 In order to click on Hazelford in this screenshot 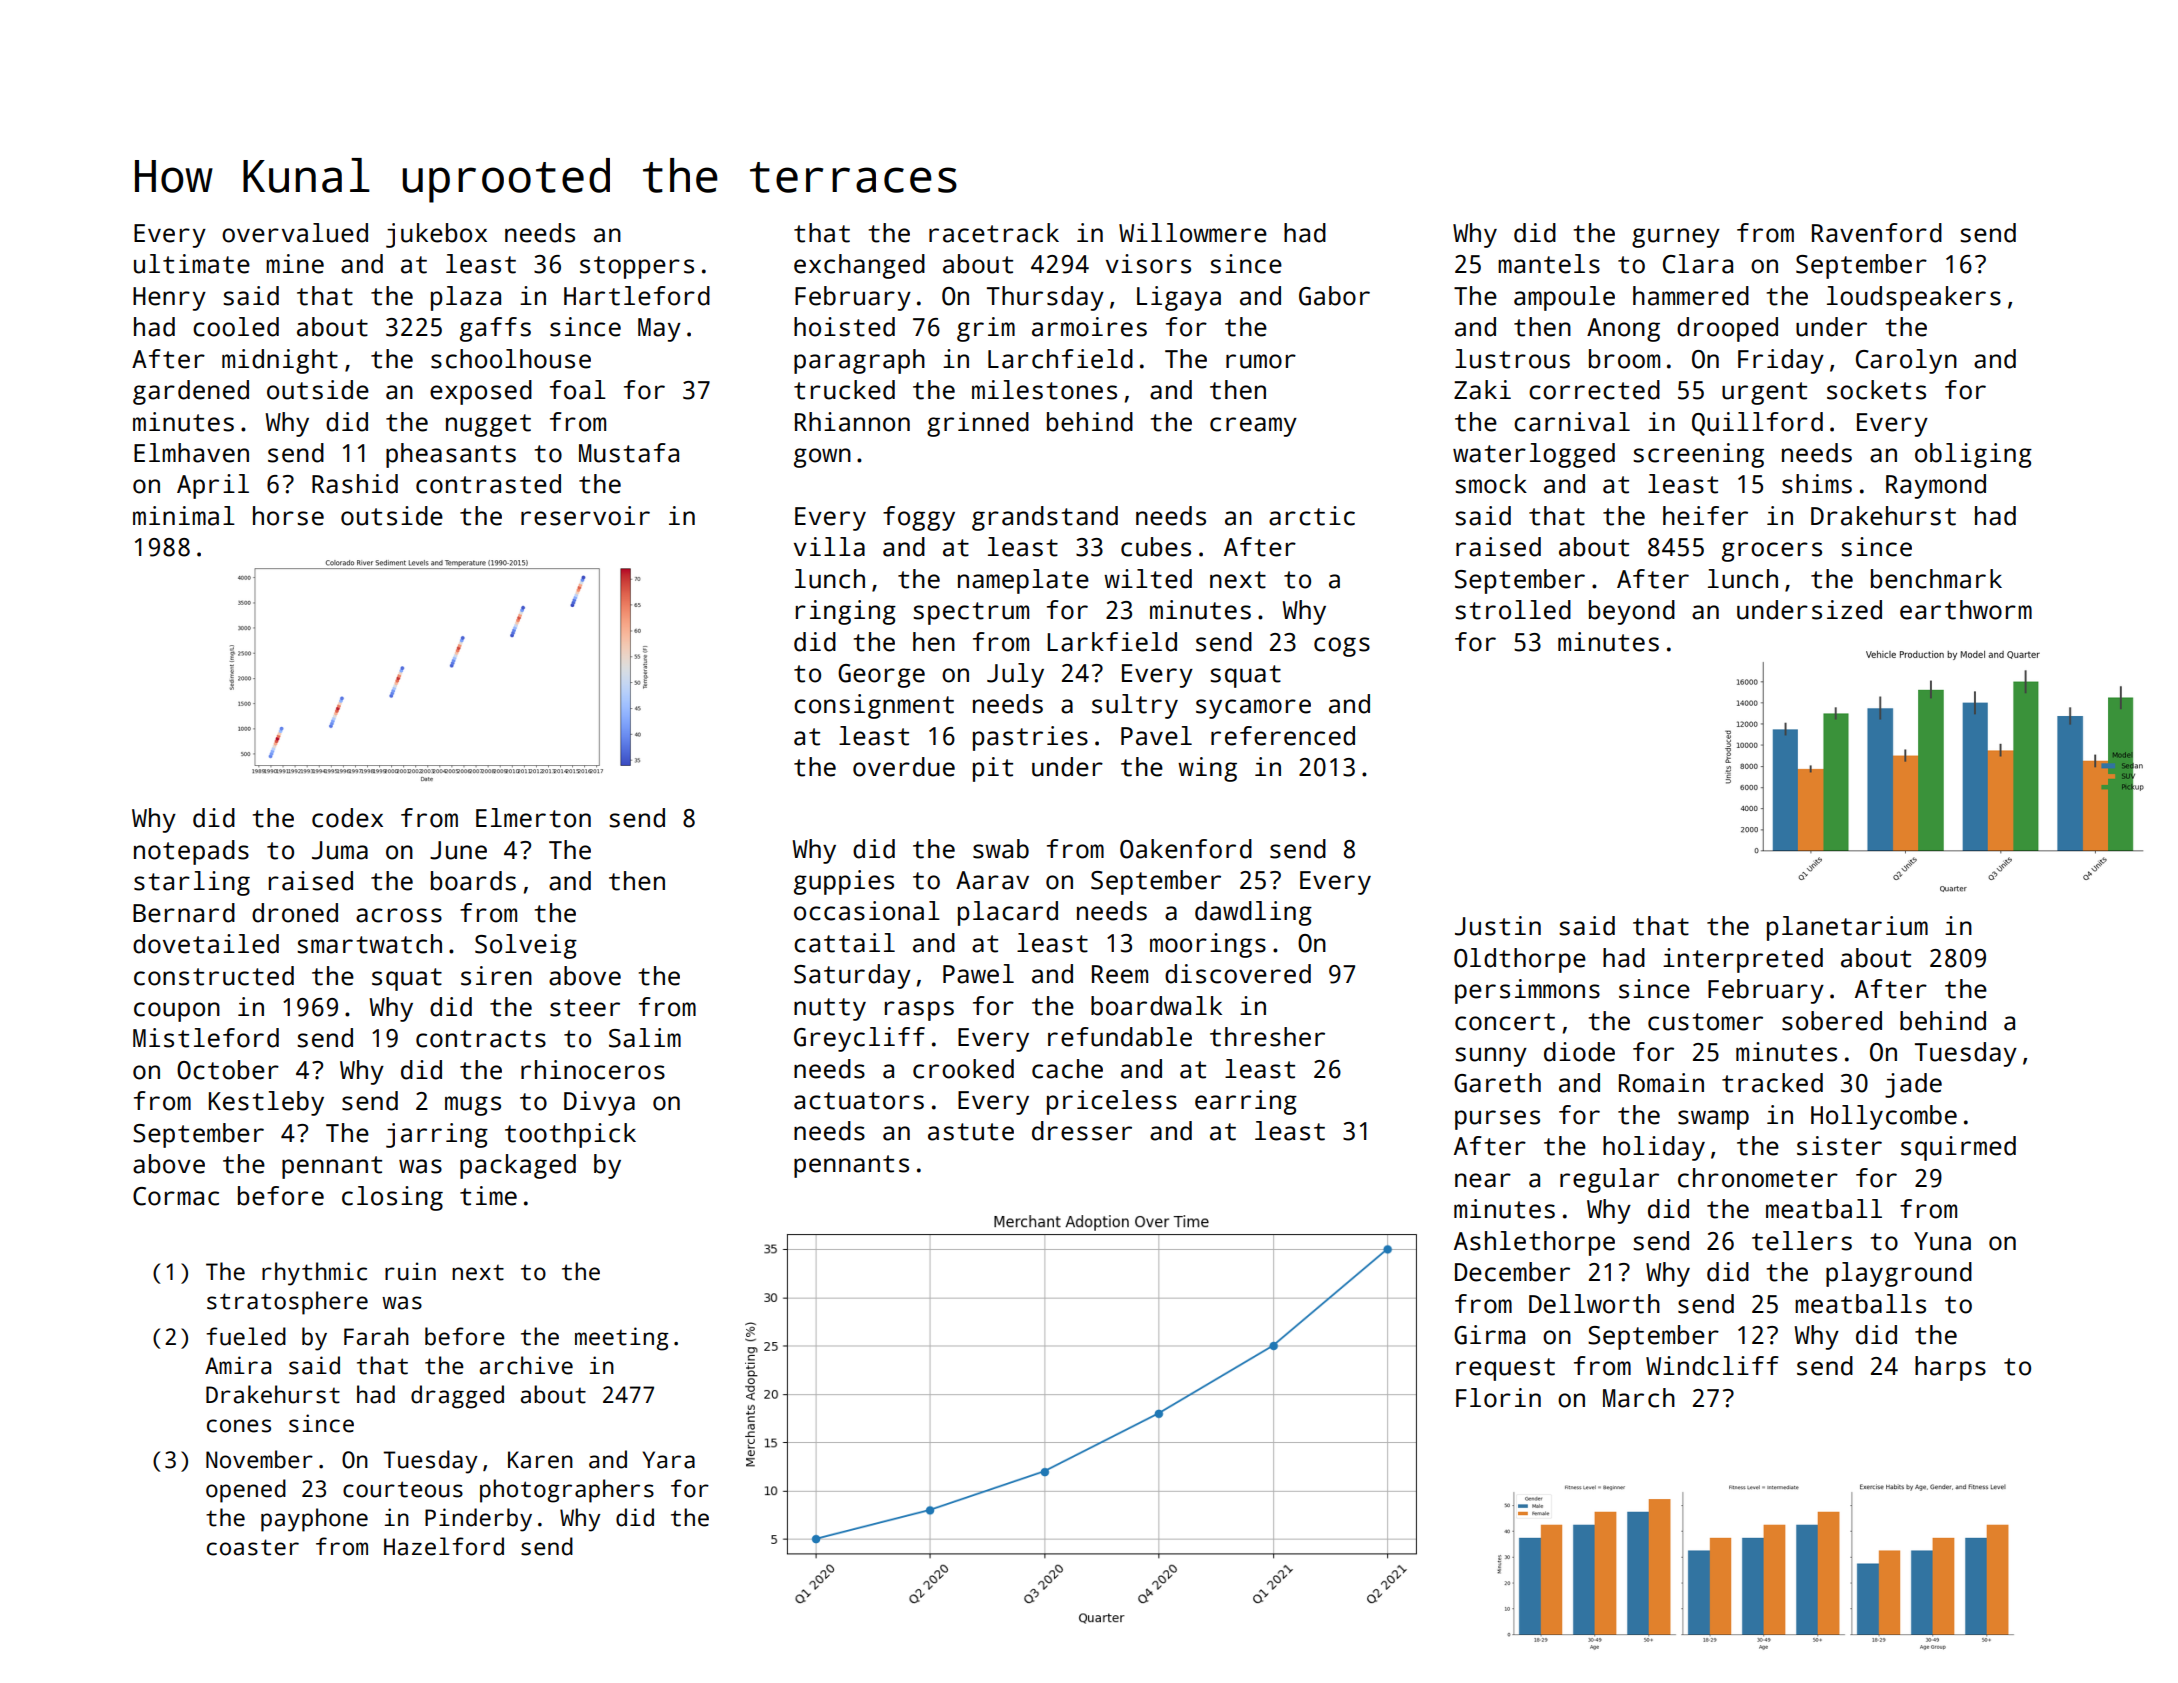, I will do `click(444, 1546)`.
